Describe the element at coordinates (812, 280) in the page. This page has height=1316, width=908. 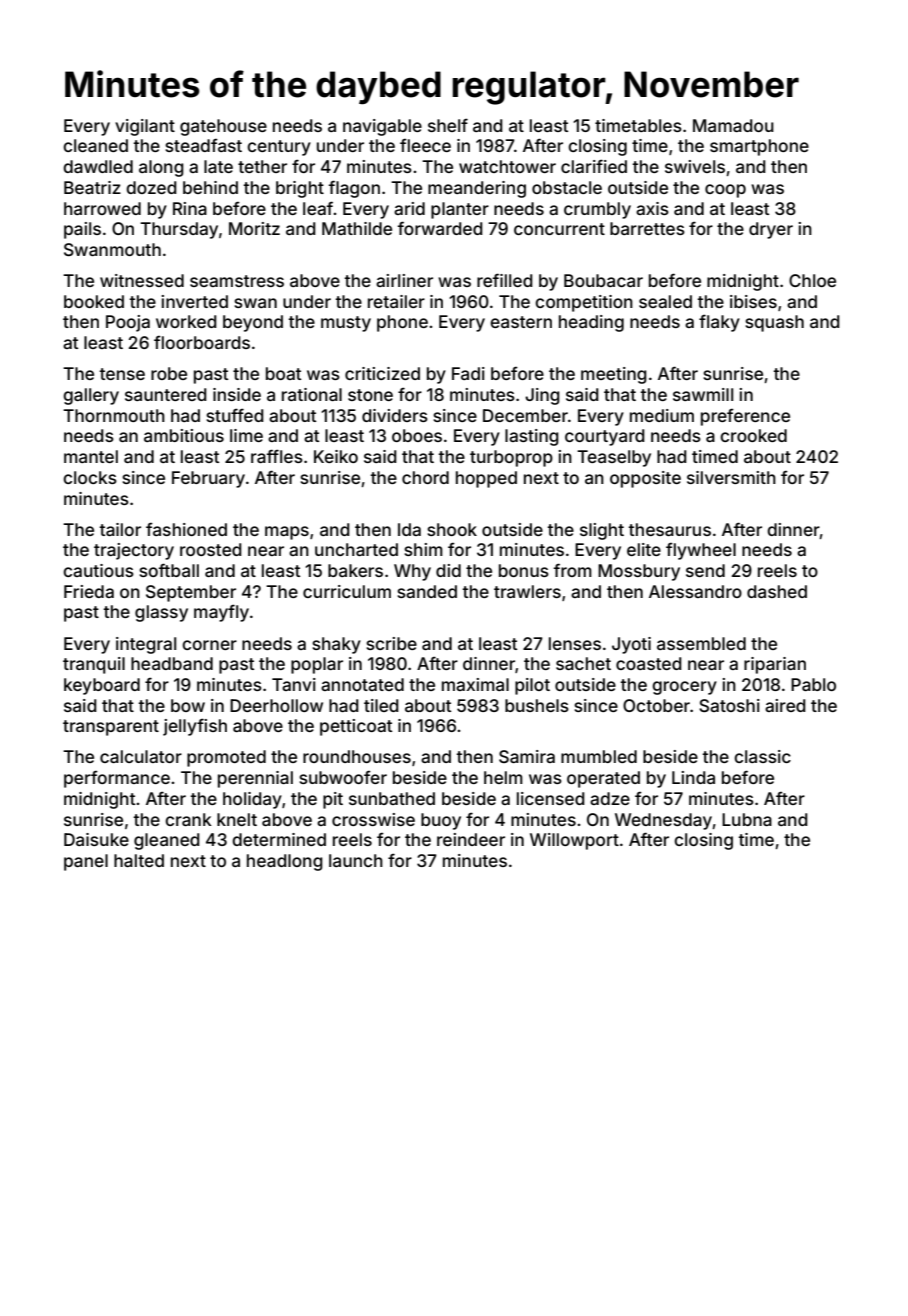
I see `Chloe` at that location.
